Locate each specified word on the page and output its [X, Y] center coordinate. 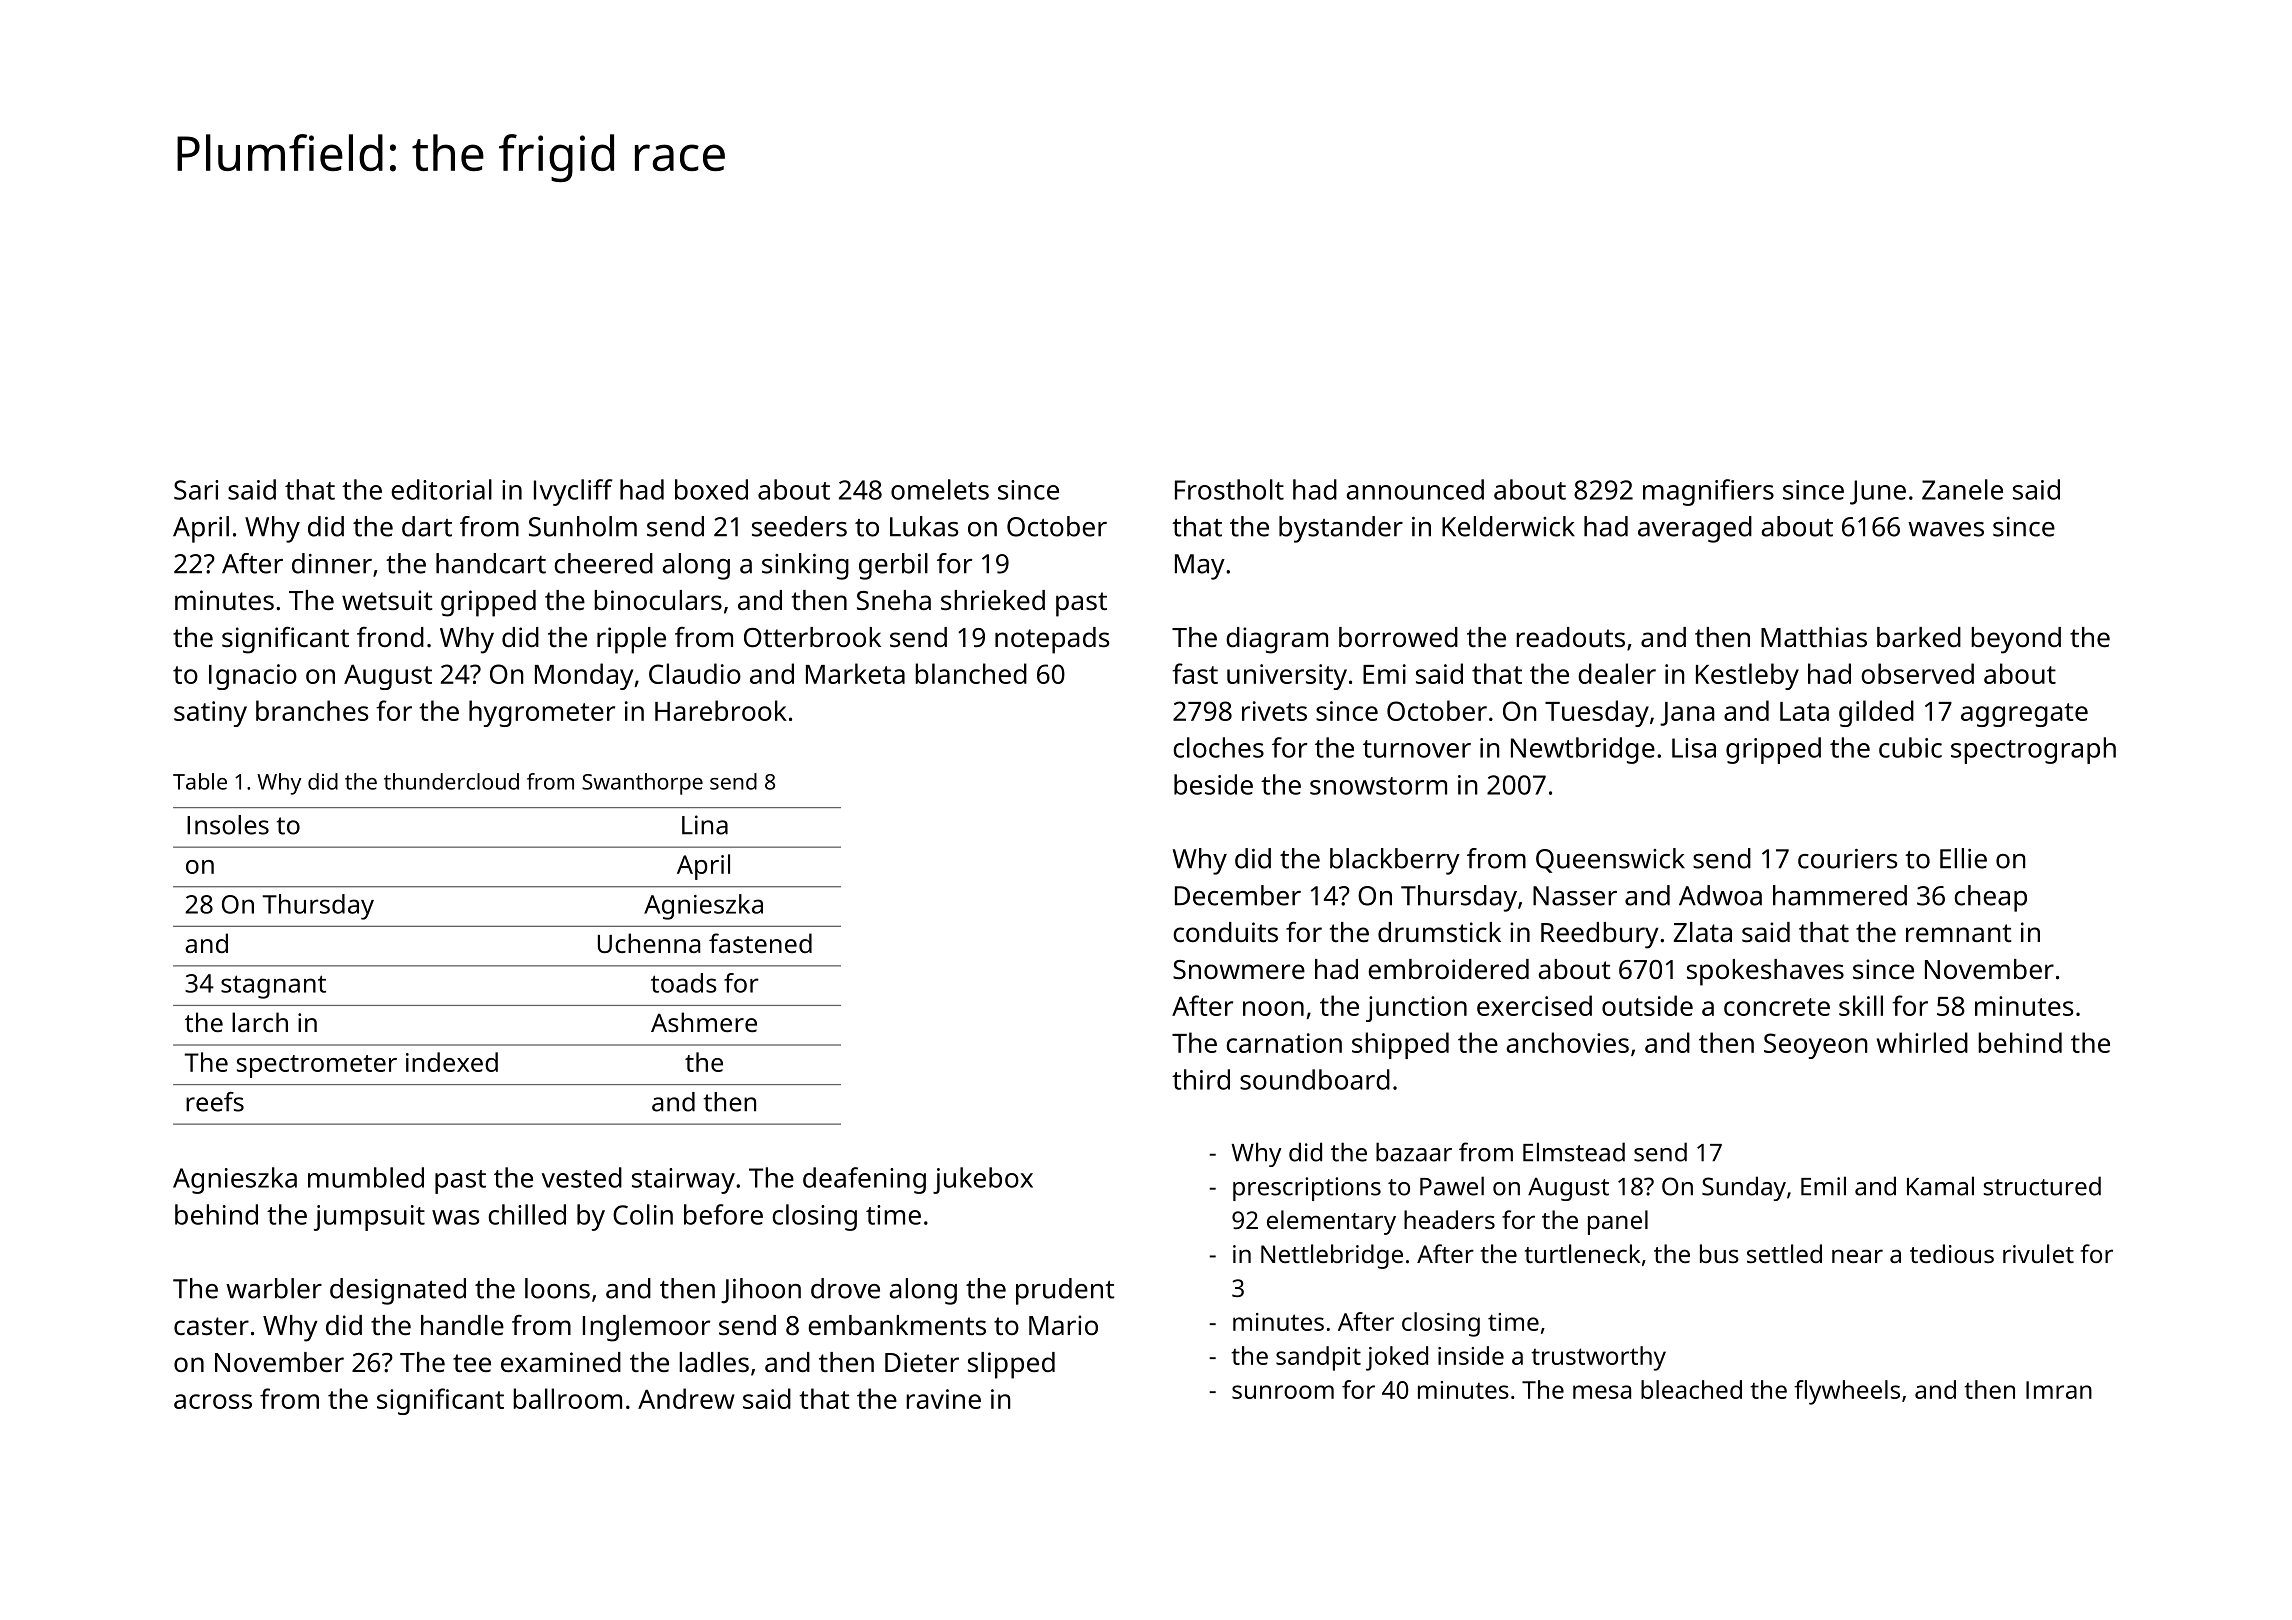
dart [427, 526]
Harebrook [721, 710]
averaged [1695, 529]
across [213, 1401]
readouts [1570, 637]
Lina [705, 825]
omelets [940, 489]
